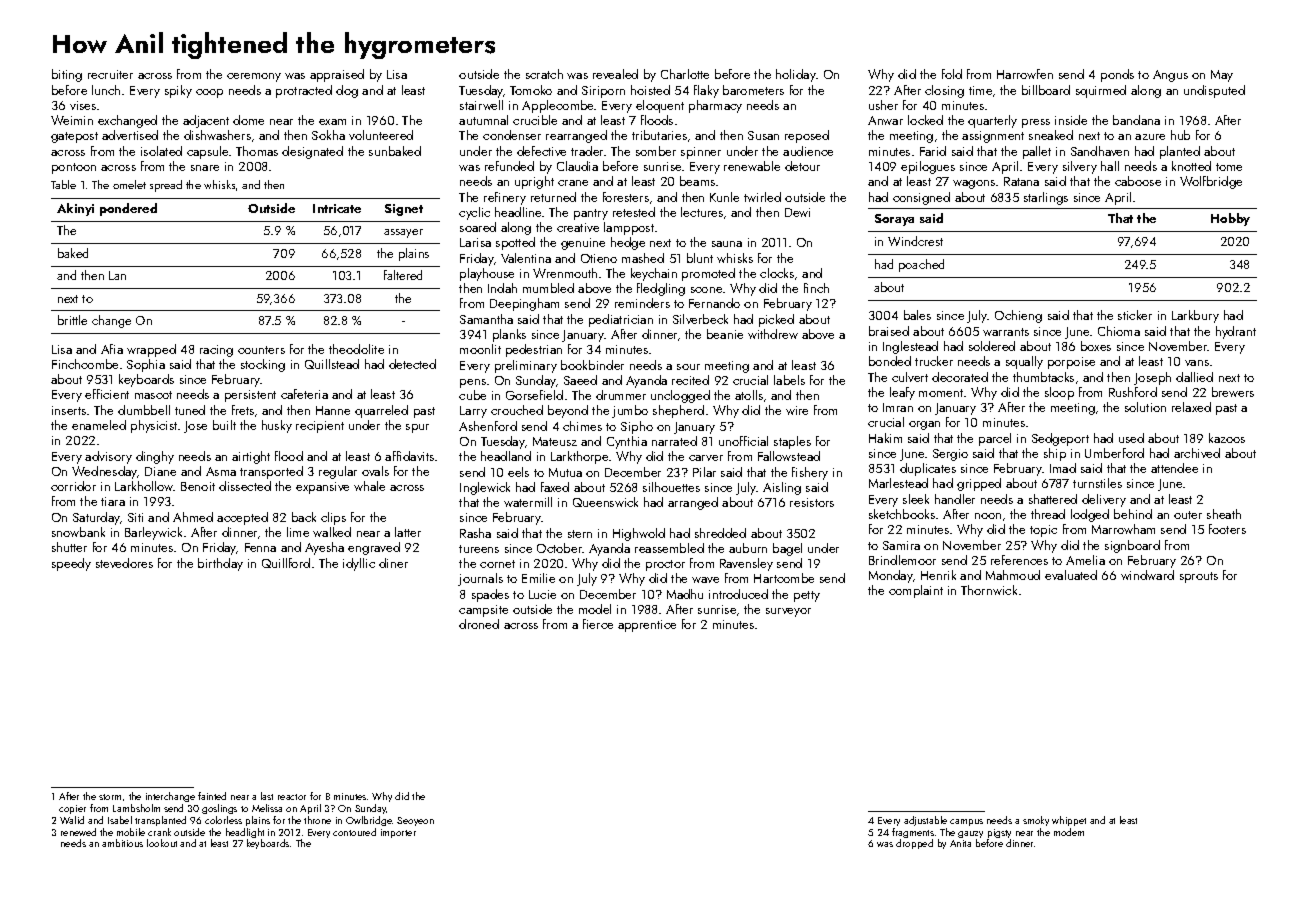  I want to click on fragments, so click(913, 833).
